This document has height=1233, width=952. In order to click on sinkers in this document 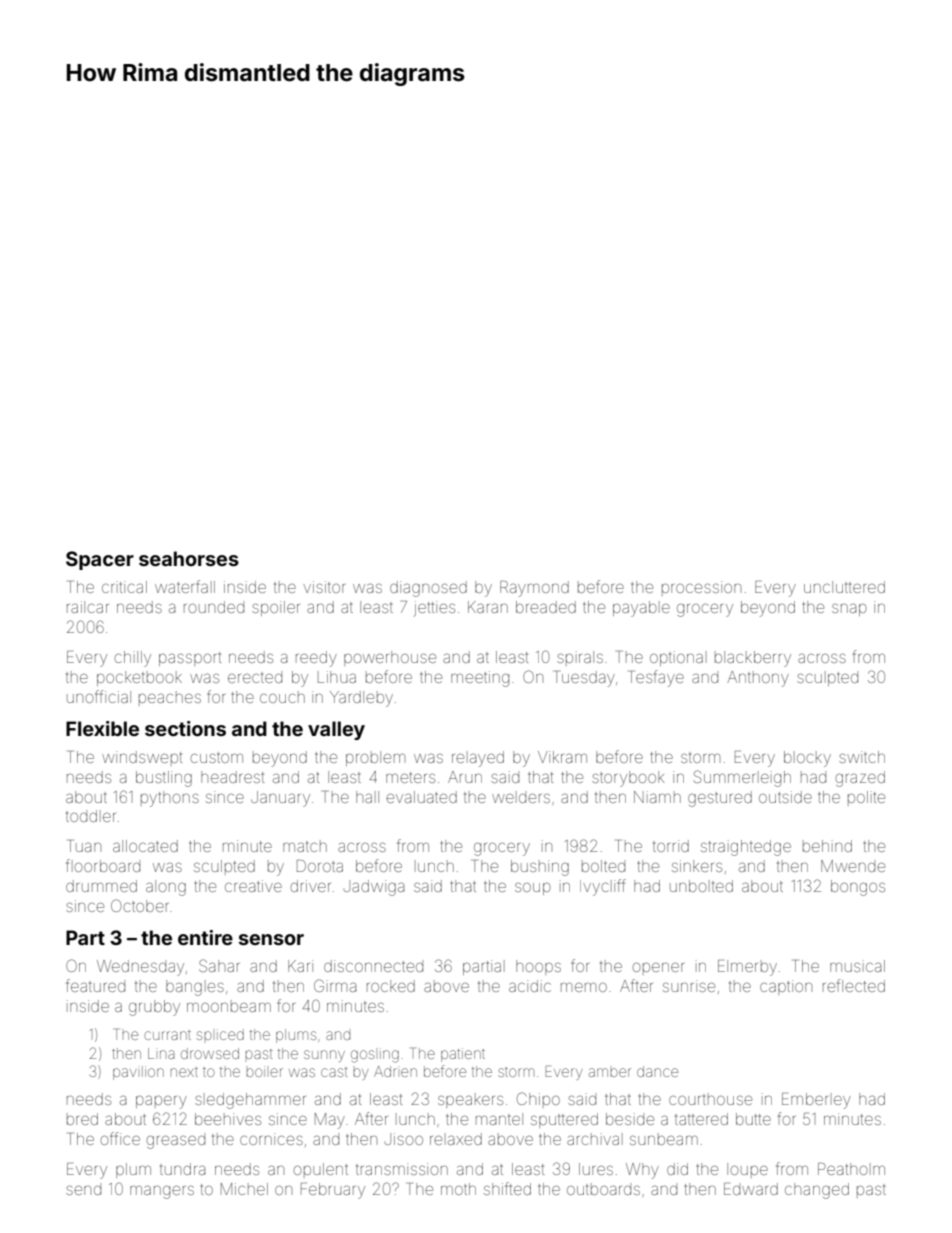, I will do `click(697, 866)`.
